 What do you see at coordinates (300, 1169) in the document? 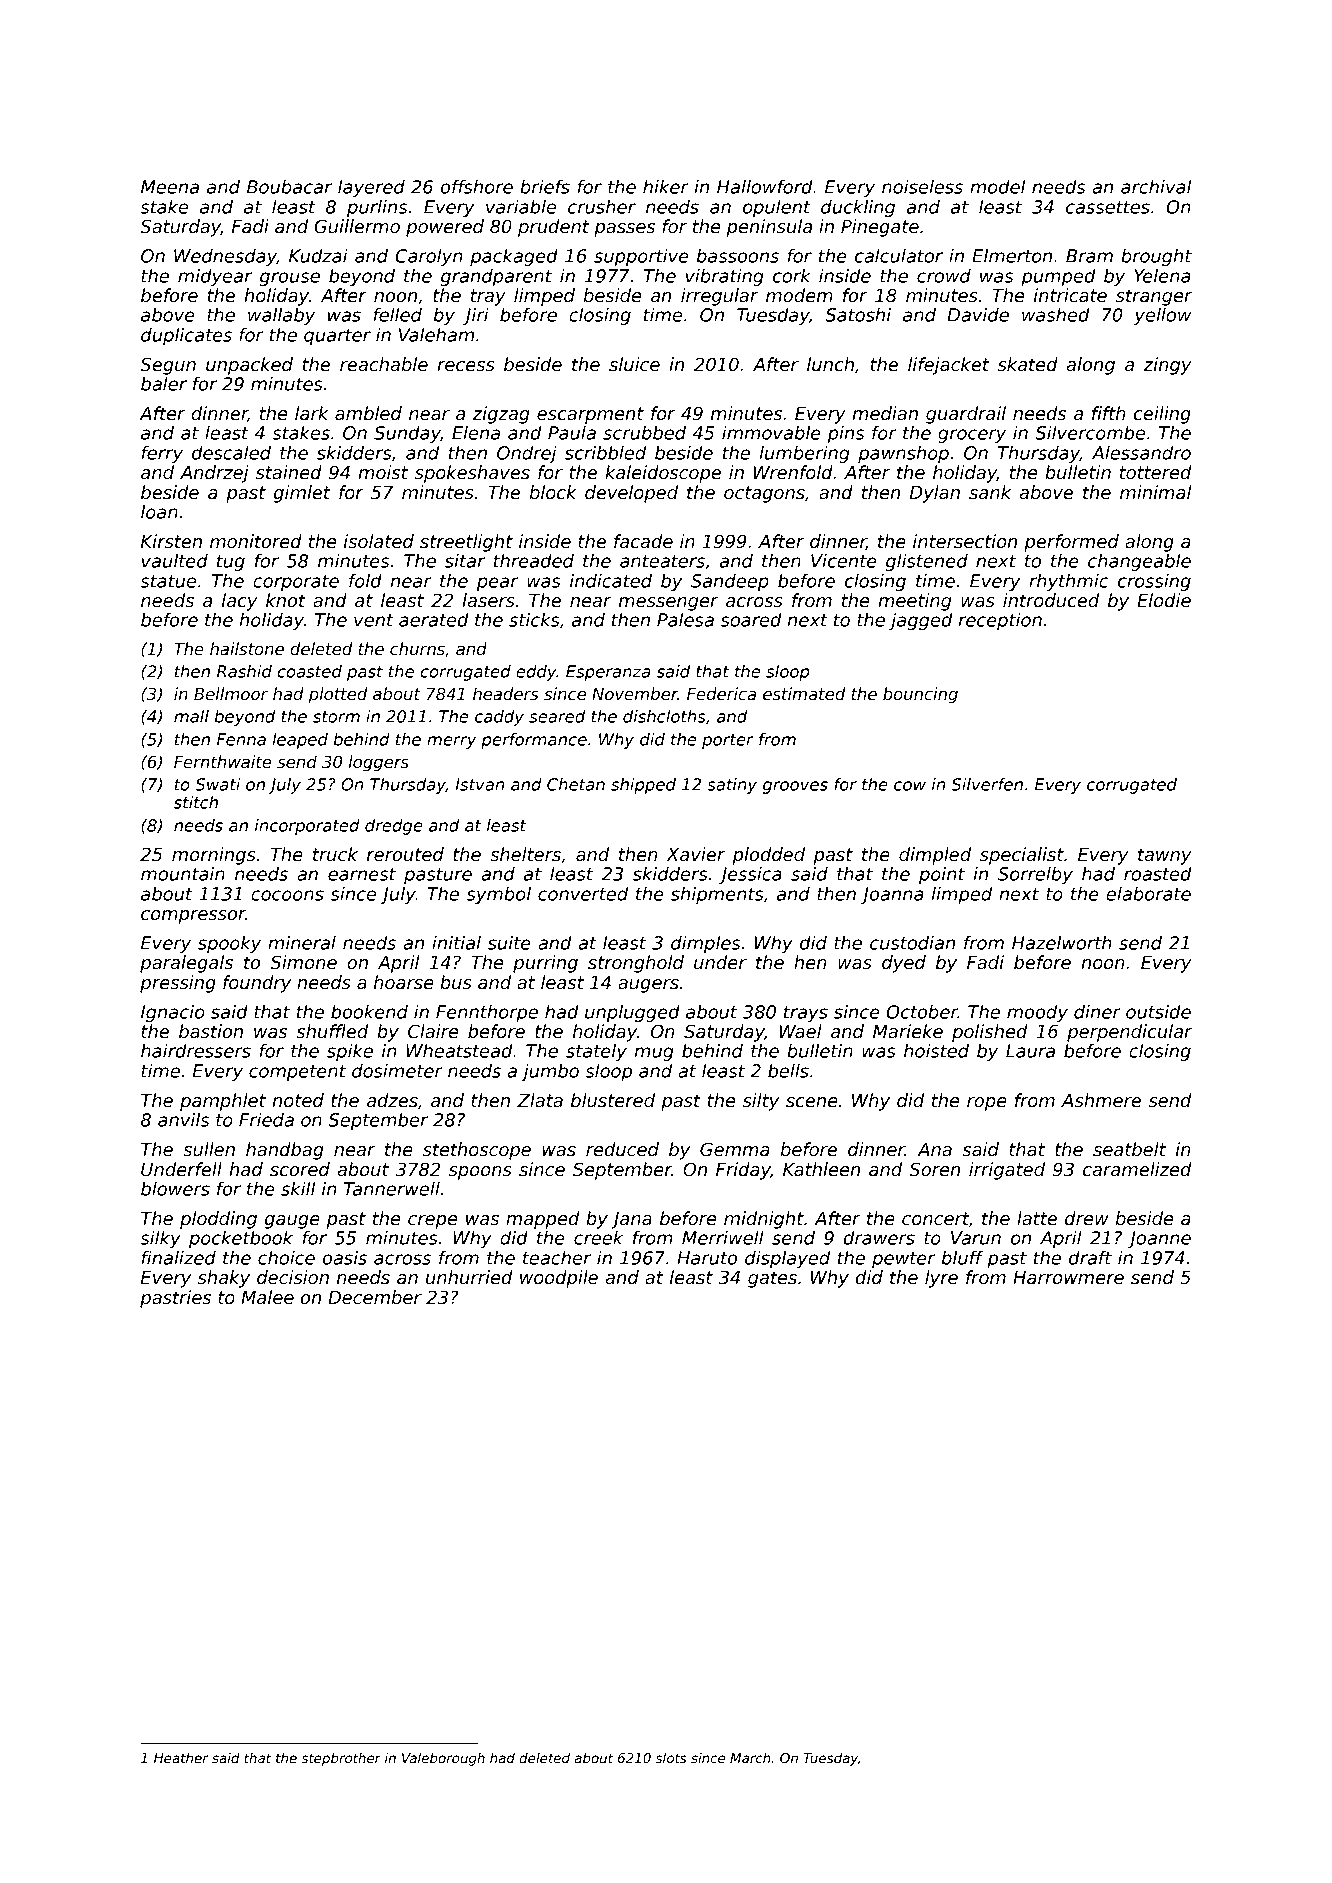
I see `scored` at bounding box center [300, 1169].
